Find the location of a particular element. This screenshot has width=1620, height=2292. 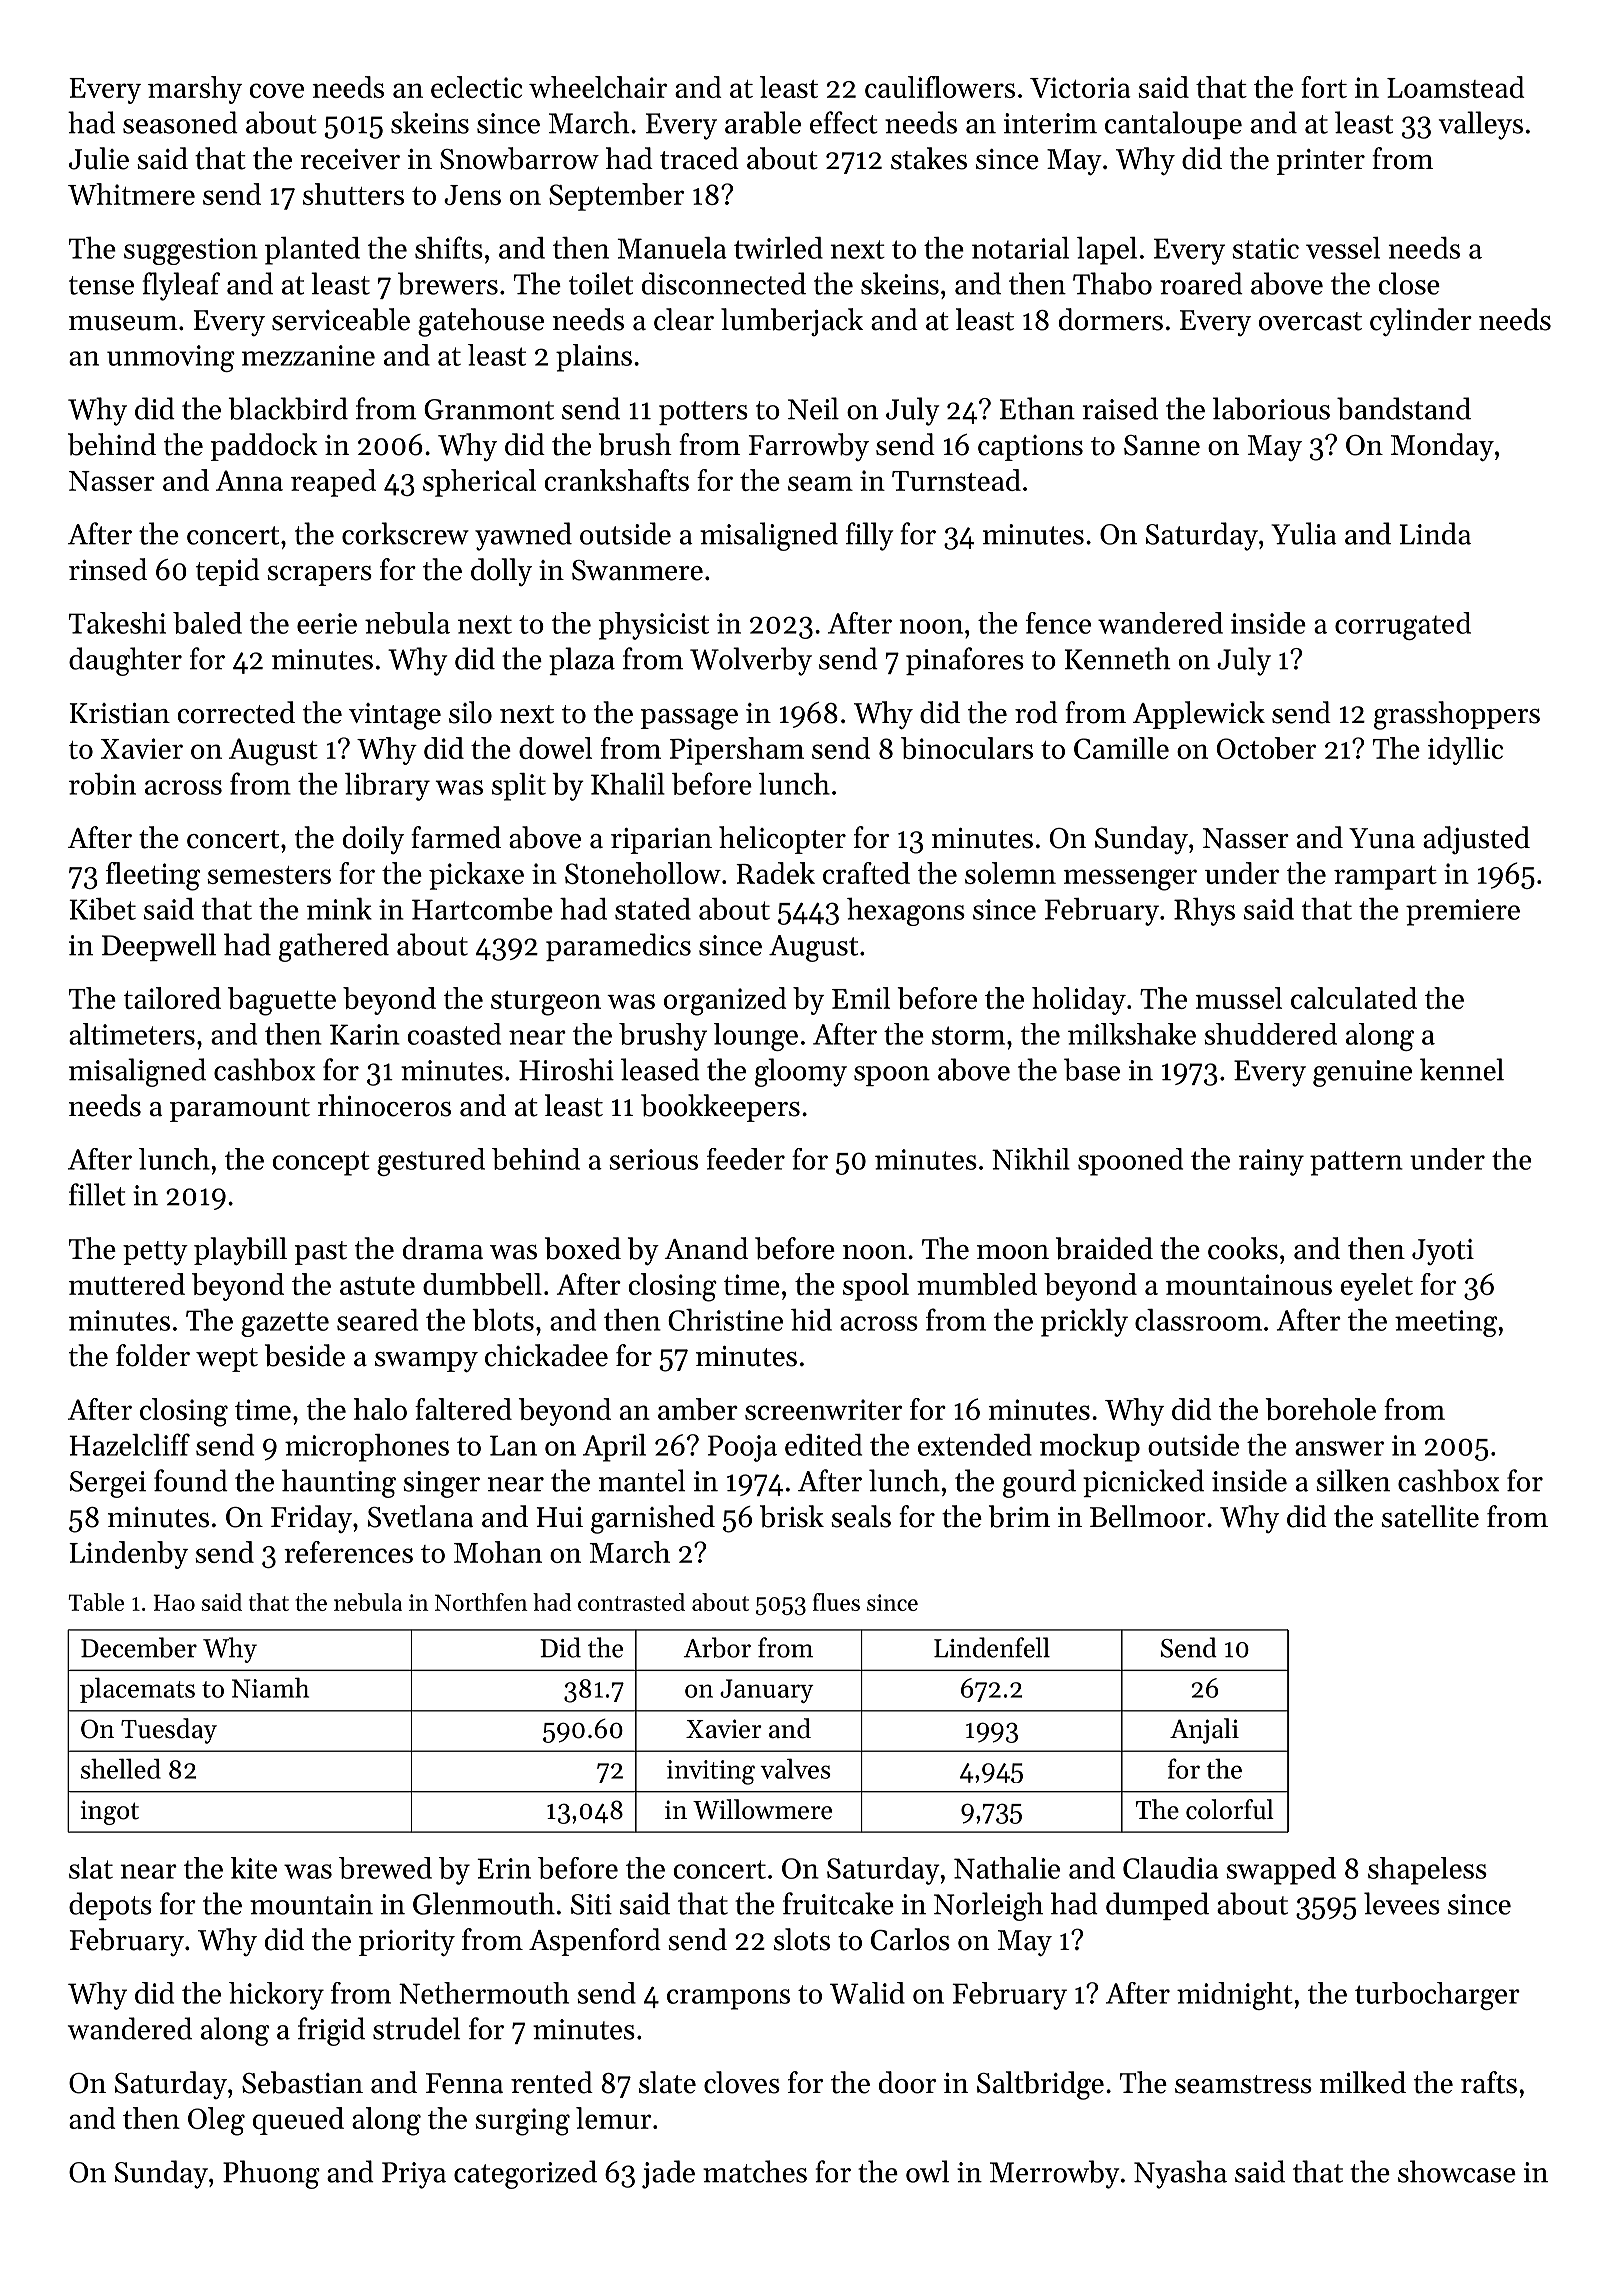

Loamstead is located at coordinates (1455, 87).
